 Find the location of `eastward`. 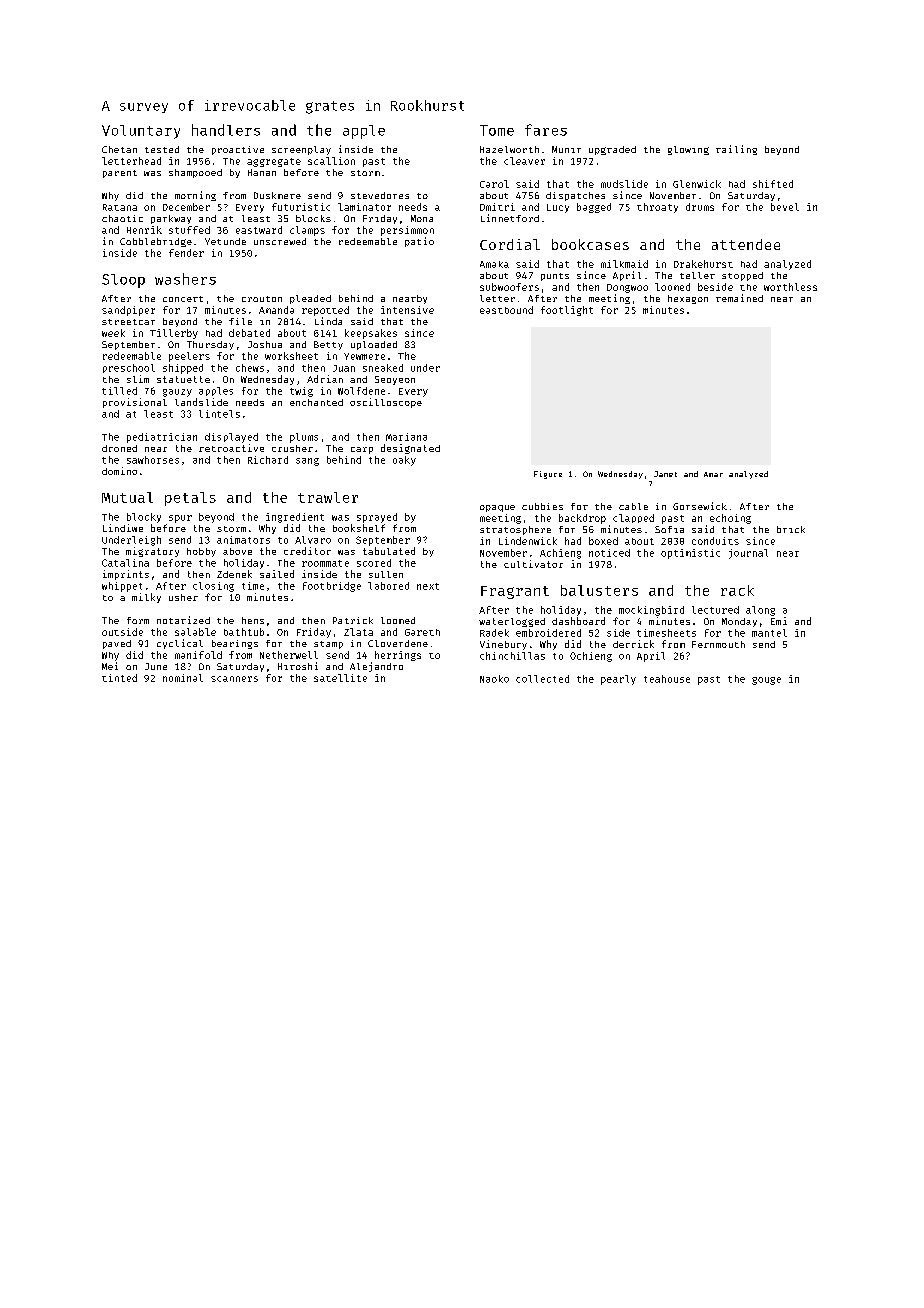

eastward is located at coordinates (259, 230).
